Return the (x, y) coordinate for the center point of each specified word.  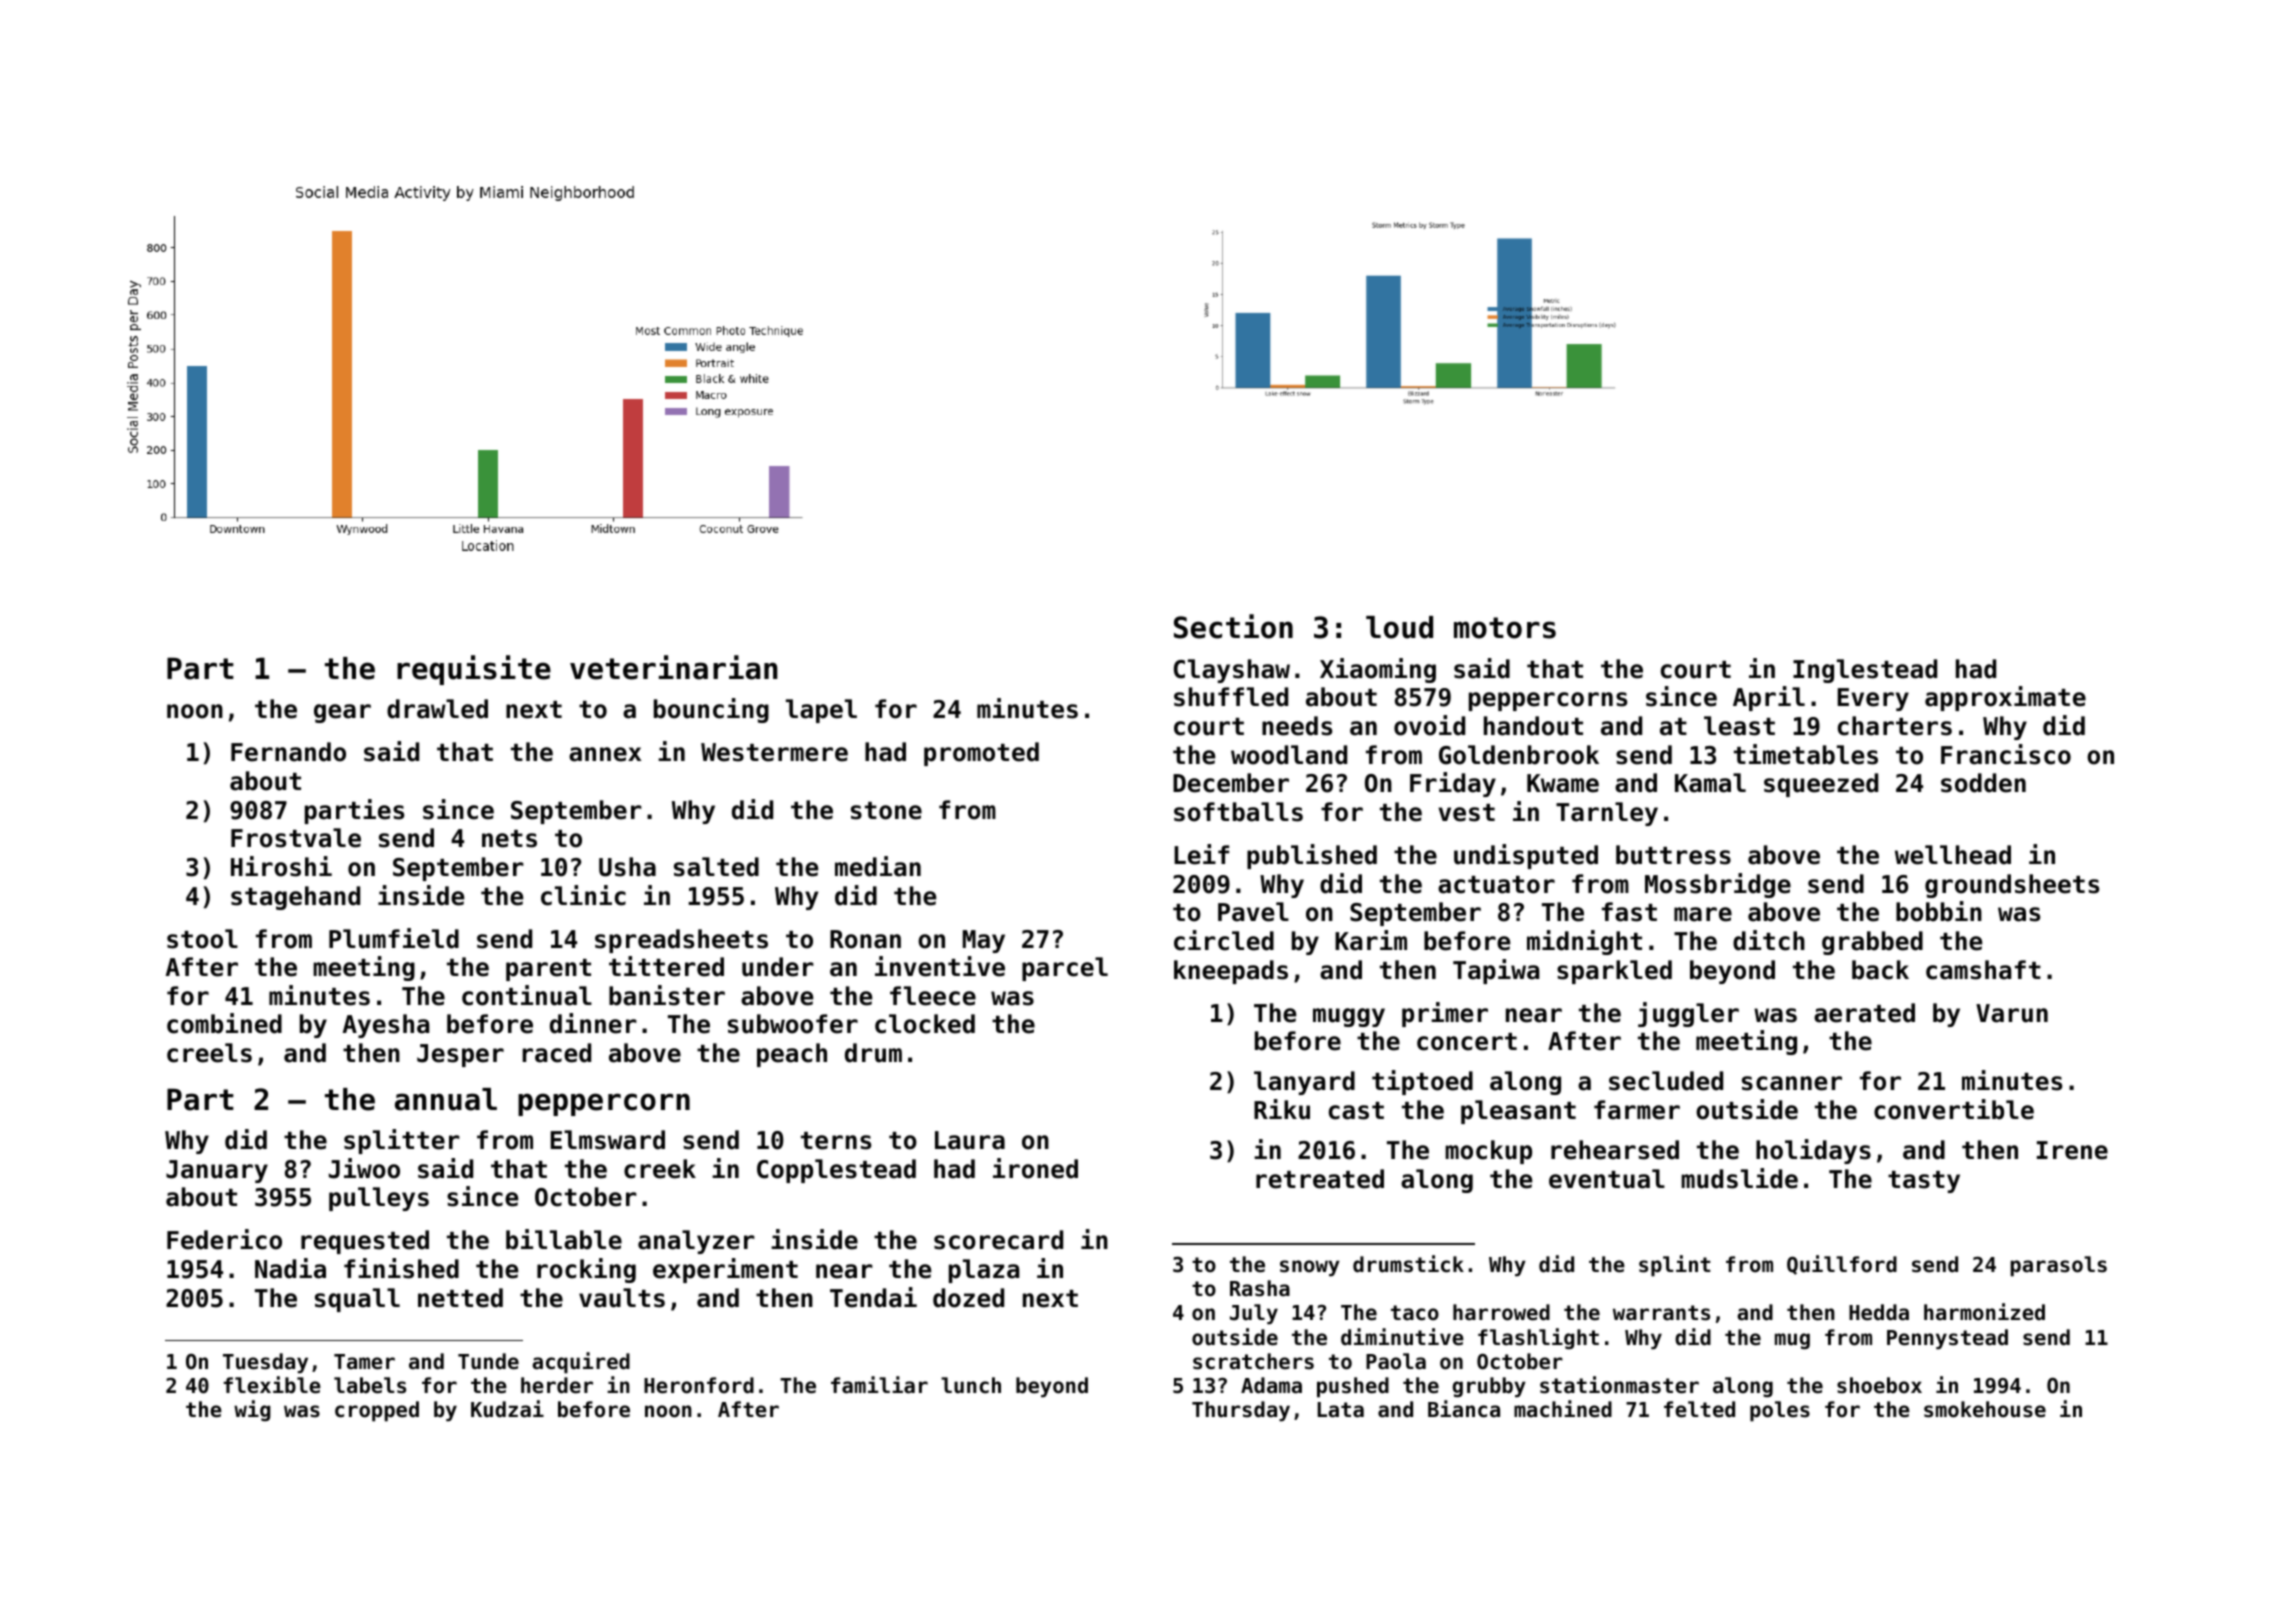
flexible (272, 1385)
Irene (2072, 1150)
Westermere (774, 752)
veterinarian (674, 667)
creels (209, 1053)
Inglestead (1865, 671)
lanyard (1304, 1083)
